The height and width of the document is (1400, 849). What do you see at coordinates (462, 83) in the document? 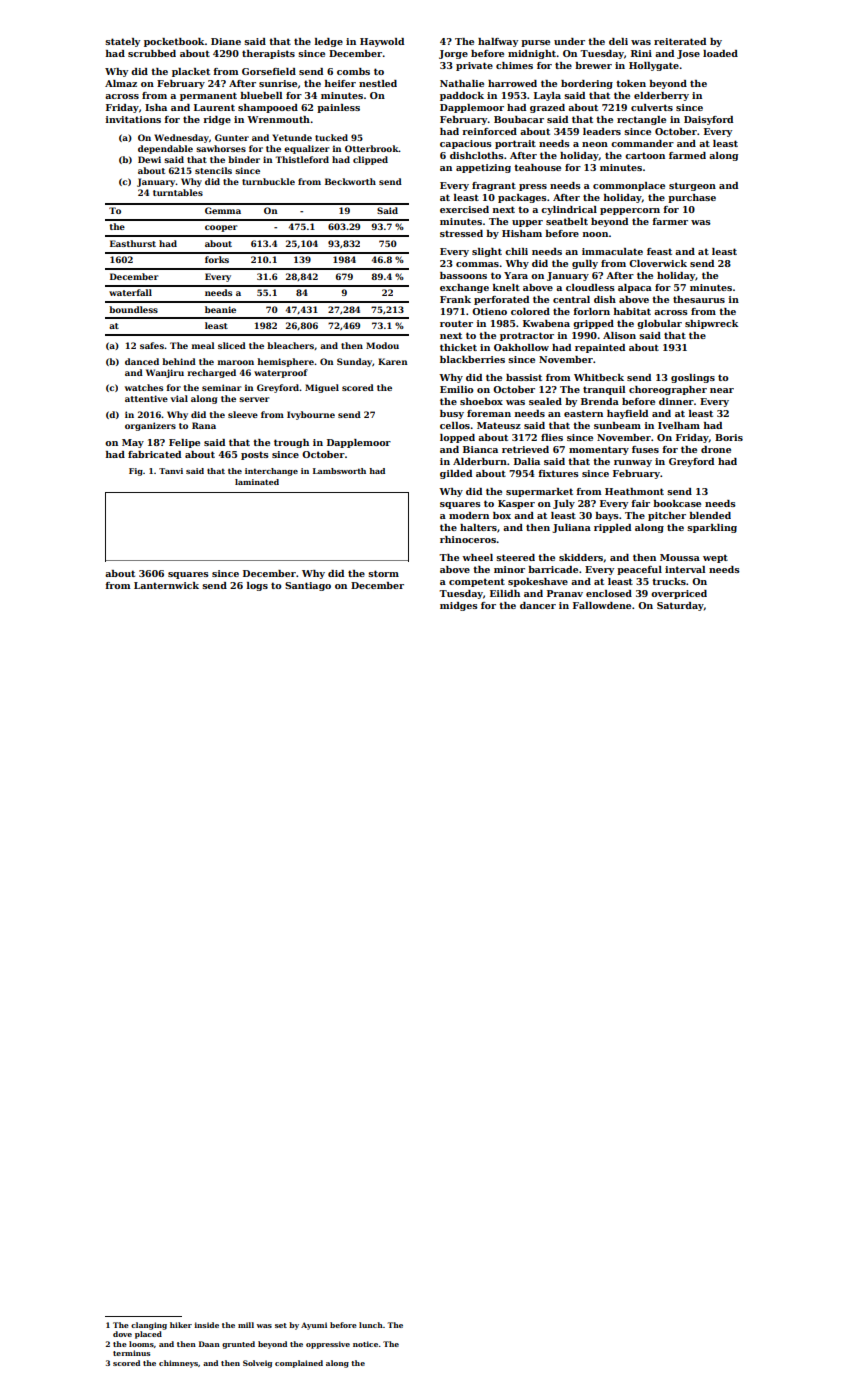
I see `Nathalie` at bounding box center [462, 83].
